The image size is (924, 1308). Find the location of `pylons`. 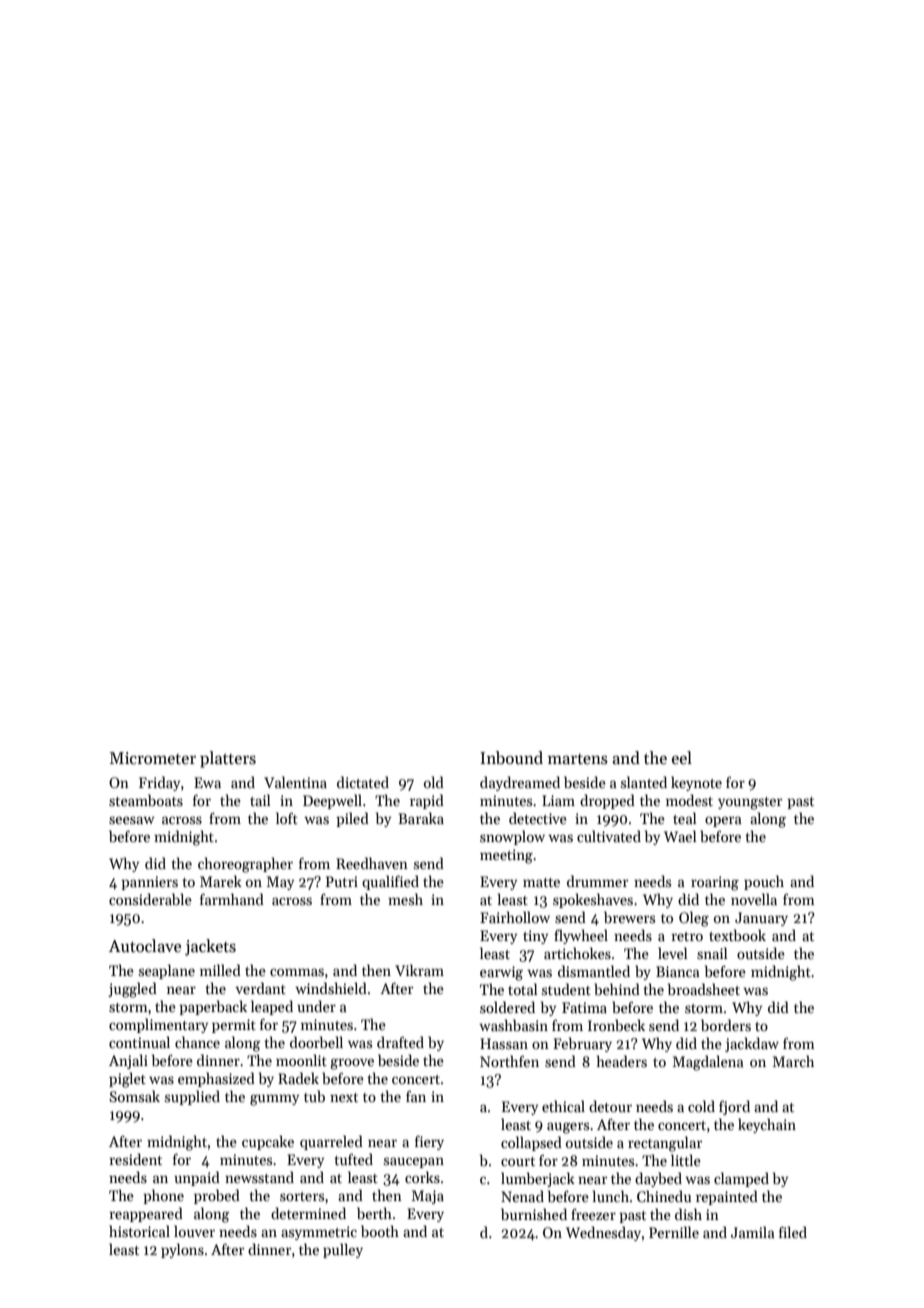

pylons is located at coordinates (182, 1250).
